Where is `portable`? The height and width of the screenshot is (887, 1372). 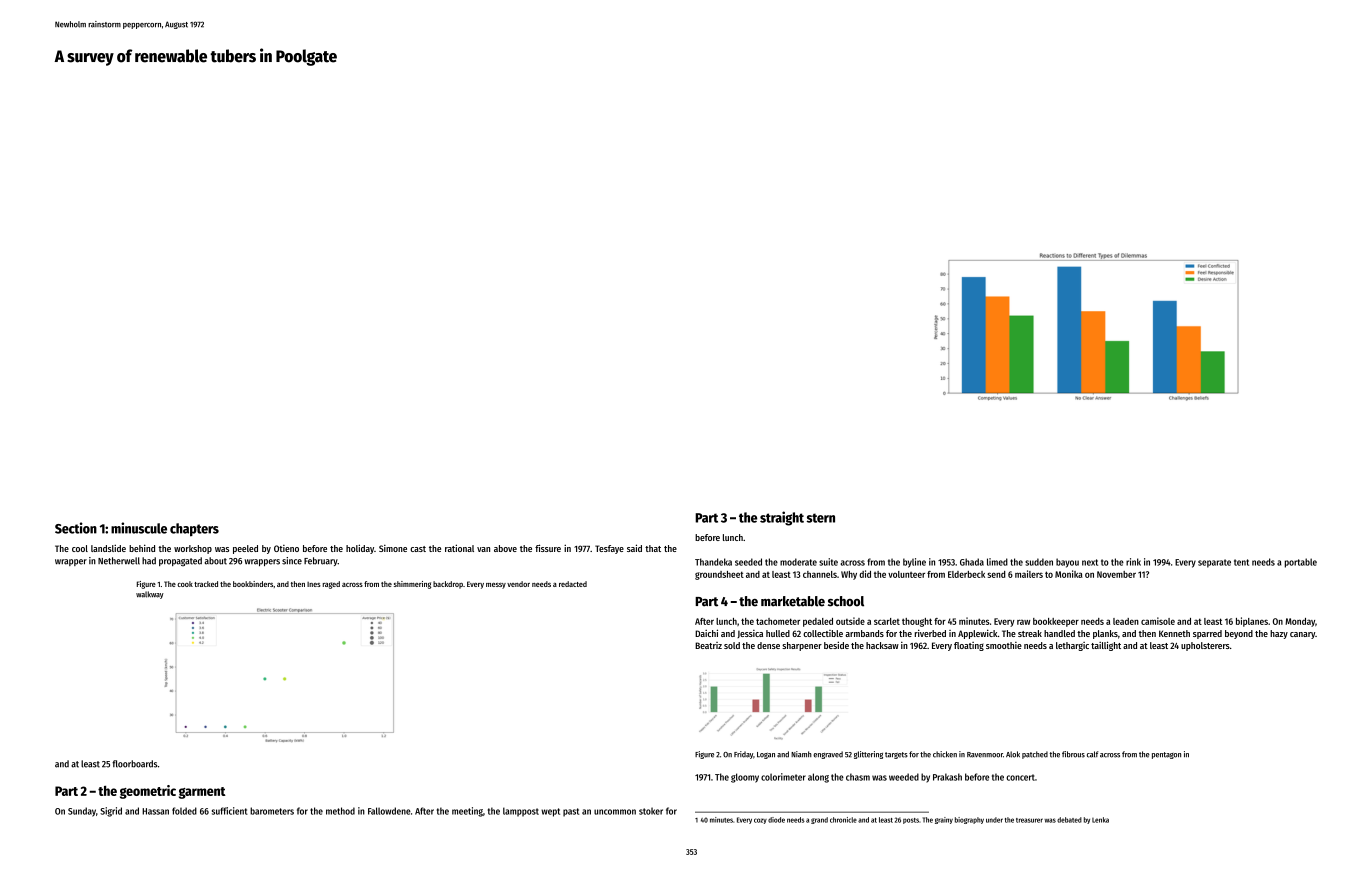
portable is located at coordinates (1301, 563).
